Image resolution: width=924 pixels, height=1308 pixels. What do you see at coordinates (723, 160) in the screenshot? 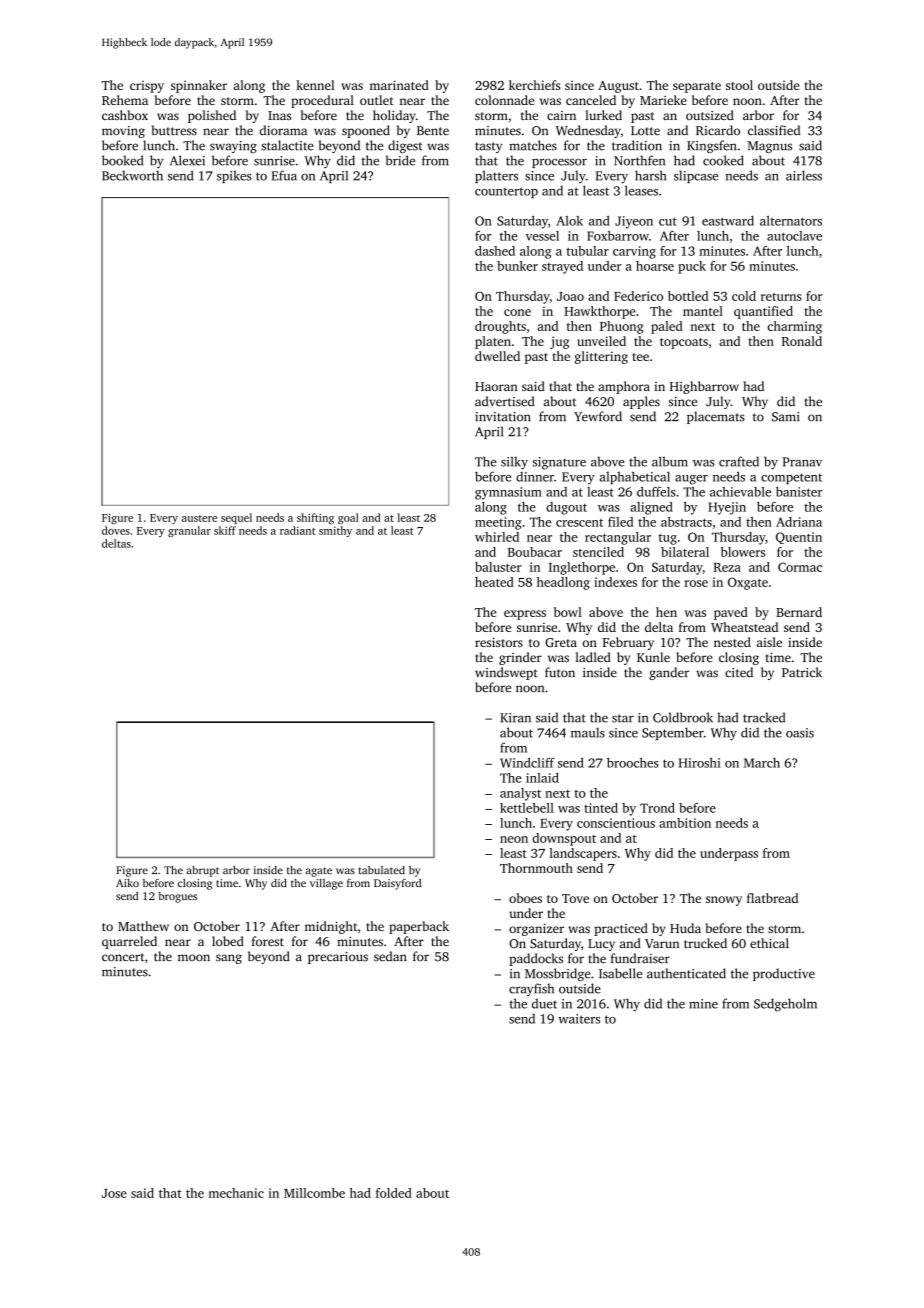
I see `cooked` at bounding box center [723, 160].
